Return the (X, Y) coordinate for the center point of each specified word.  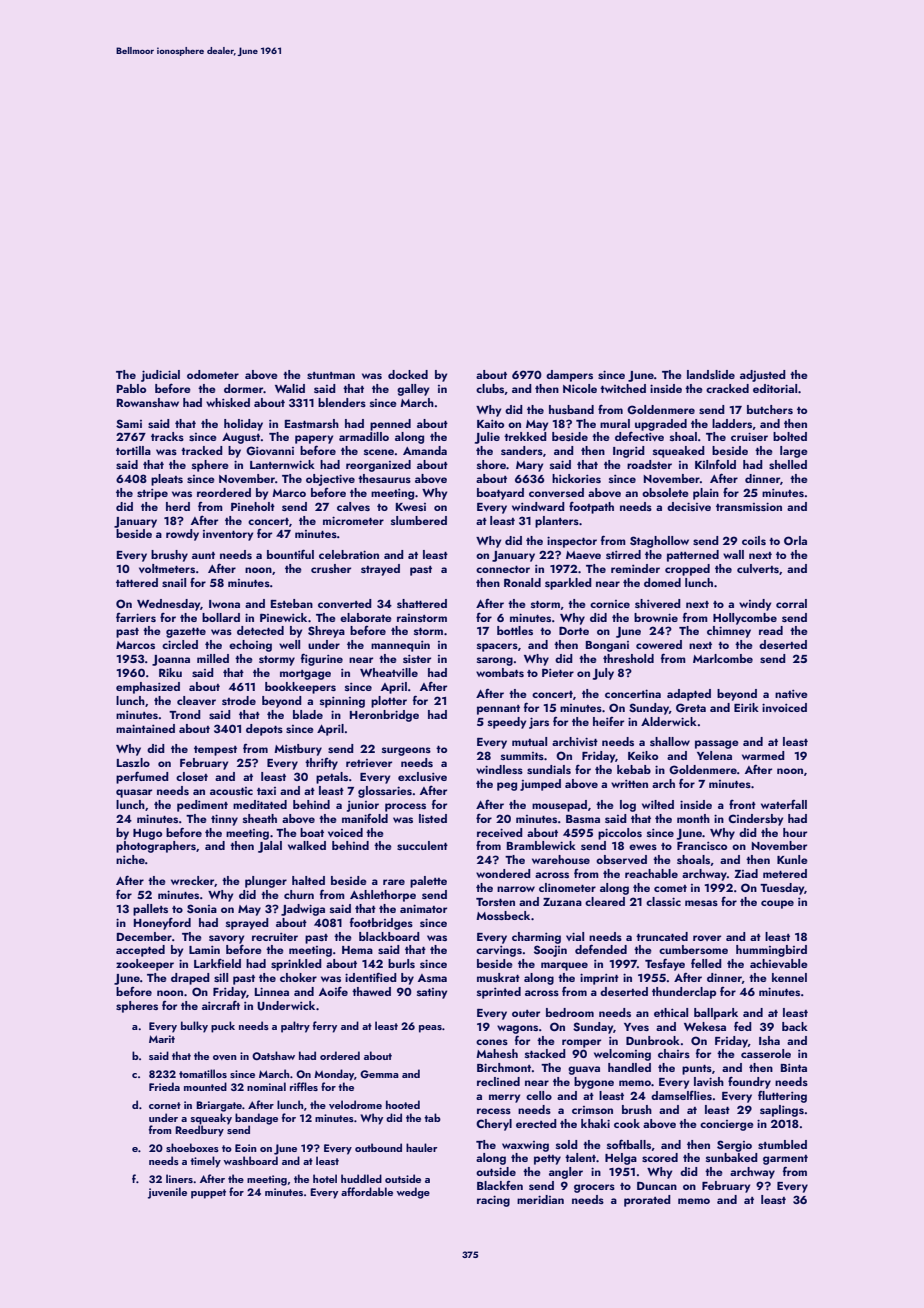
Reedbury (199, 1131)
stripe (152, 494)
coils (754, 540)
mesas (701, 903)
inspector (572, 542)
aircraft (221, 1005)
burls (401, 963)
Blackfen (500, 1185)
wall (733, 554)
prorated (647, 1201)
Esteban (292, 603)
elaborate (366, 617)
